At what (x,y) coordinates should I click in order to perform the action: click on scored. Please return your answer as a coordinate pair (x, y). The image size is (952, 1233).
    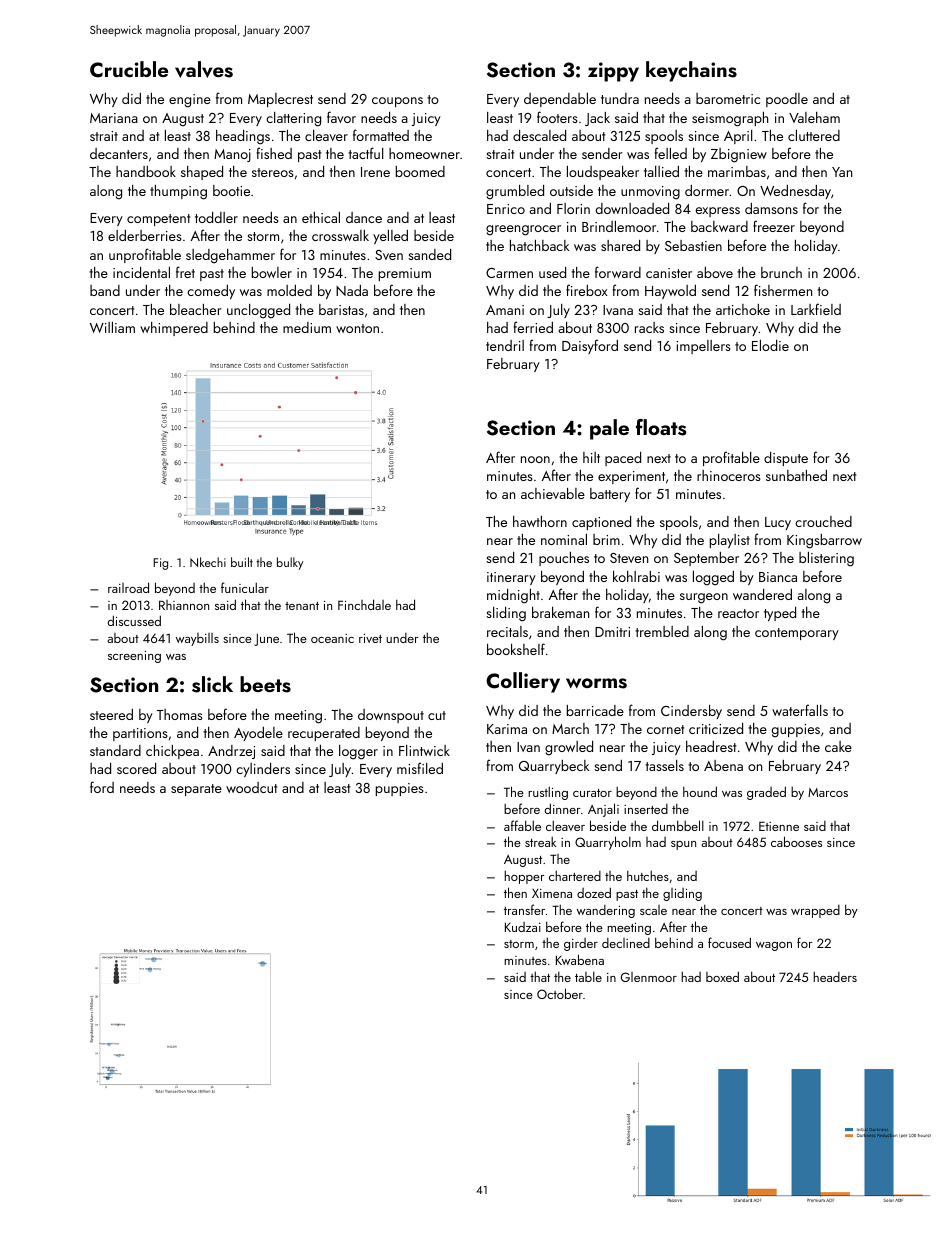
    Looking at the image, I should click on (136, 768).
